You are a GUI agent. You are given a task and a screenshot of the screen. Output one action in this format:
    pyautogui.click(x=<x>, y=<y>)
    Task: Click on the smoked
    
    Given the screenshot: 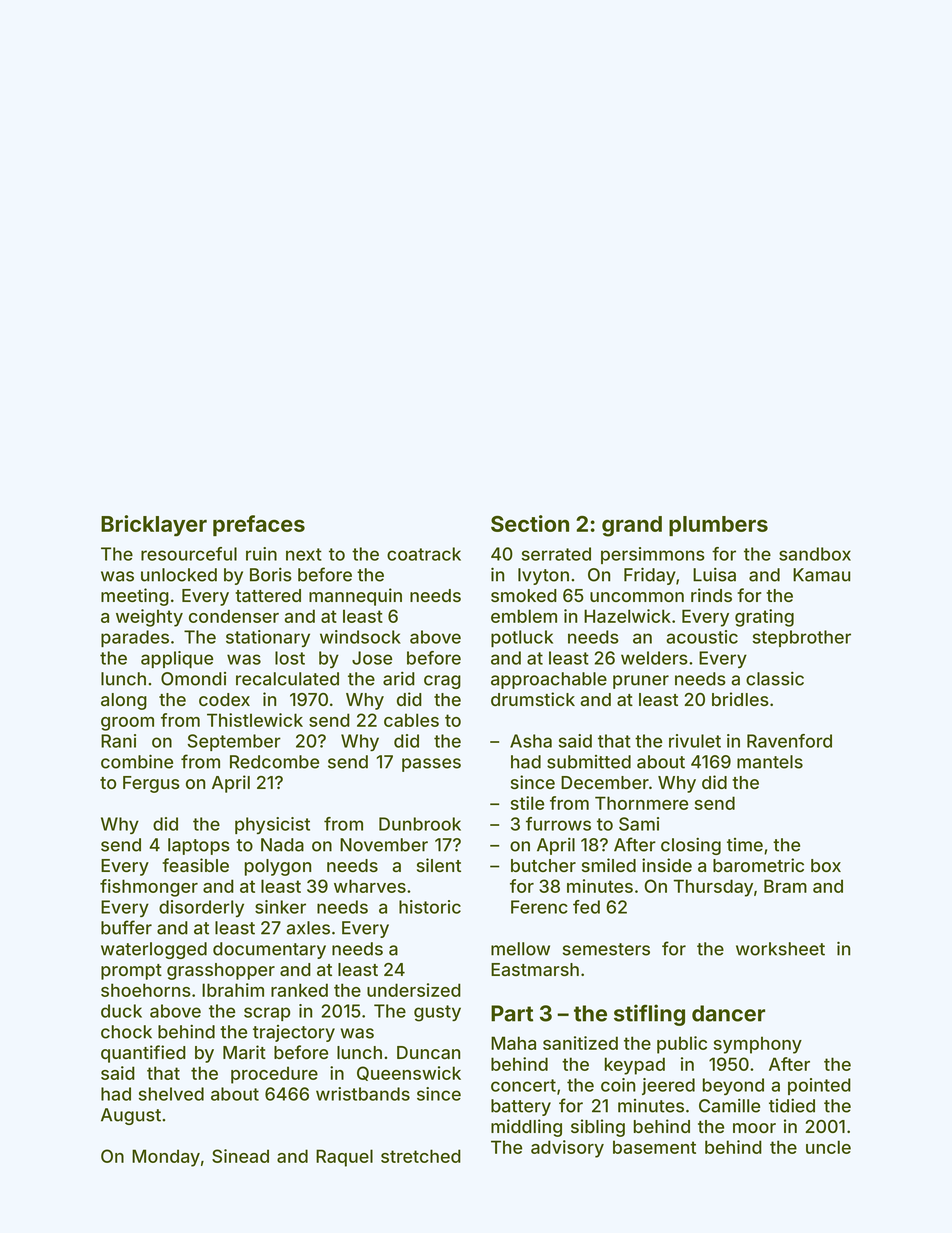 What is the action you would take?
    pyautogui.click(x=524, y=595)
